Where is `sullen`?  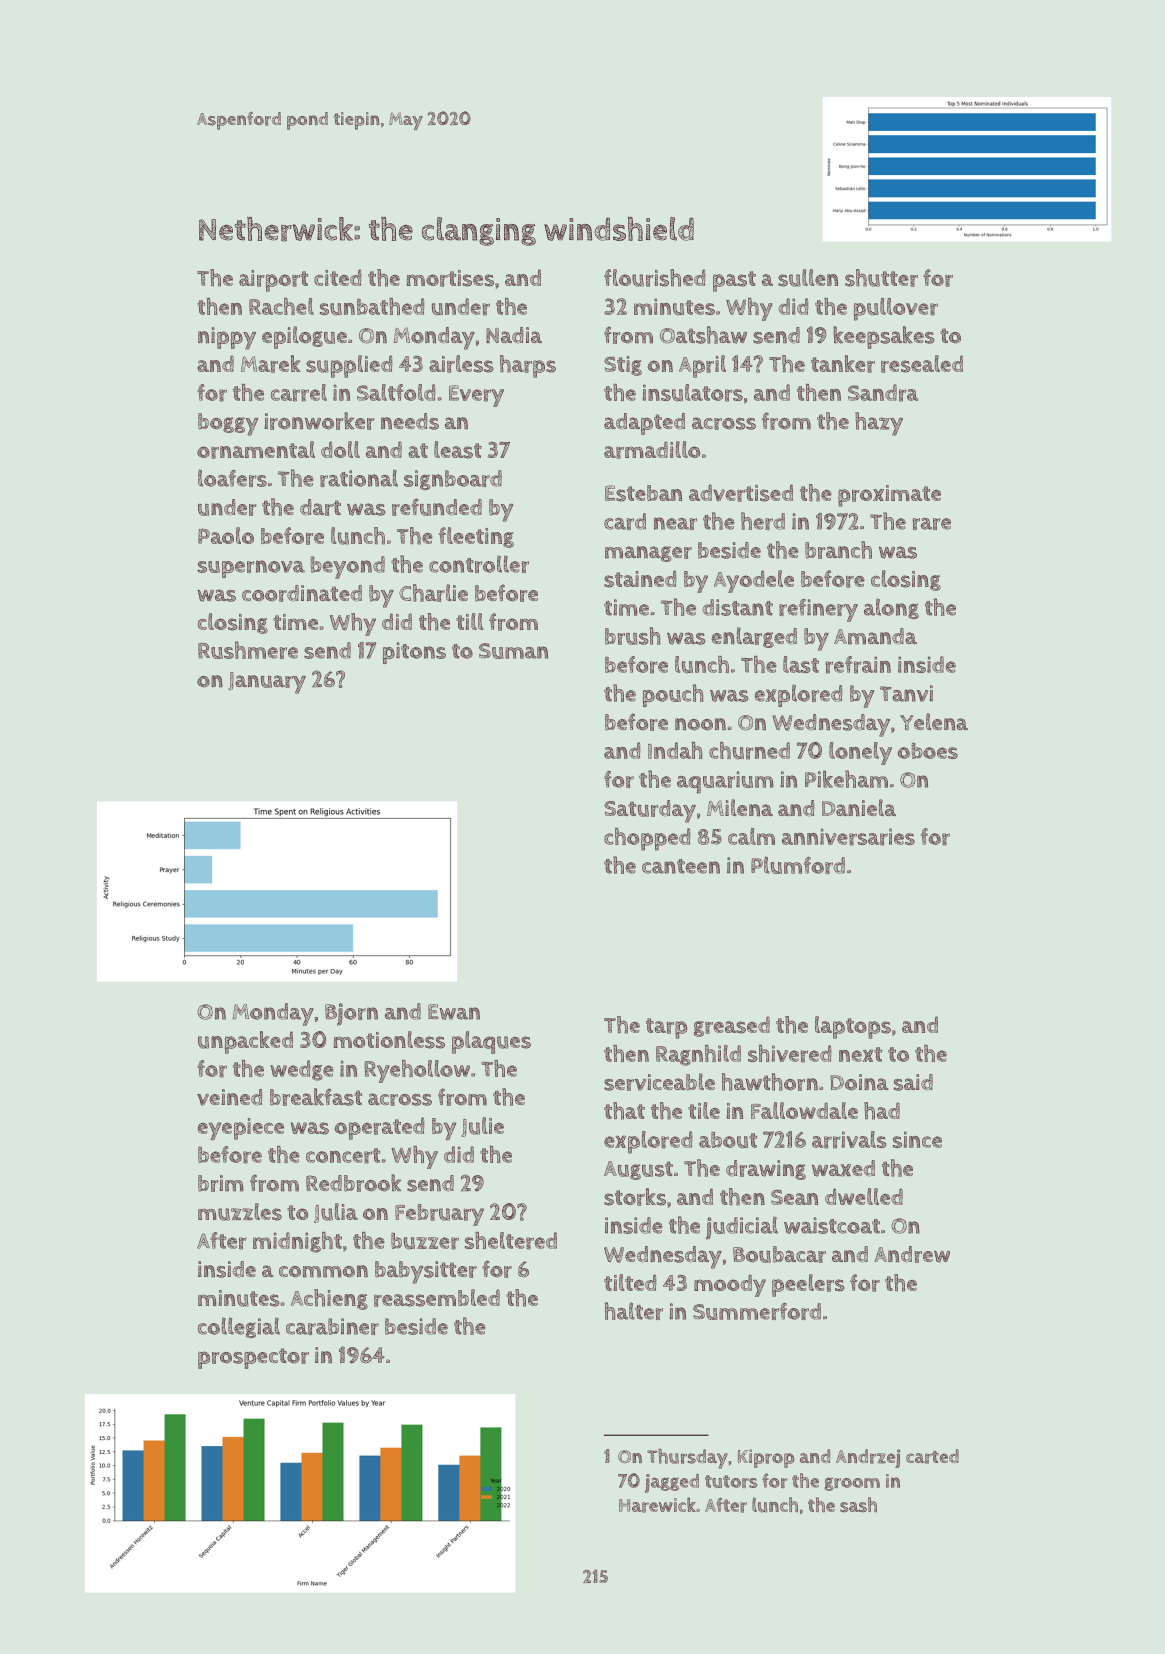
sullen is located at coordinates (808, 278).
